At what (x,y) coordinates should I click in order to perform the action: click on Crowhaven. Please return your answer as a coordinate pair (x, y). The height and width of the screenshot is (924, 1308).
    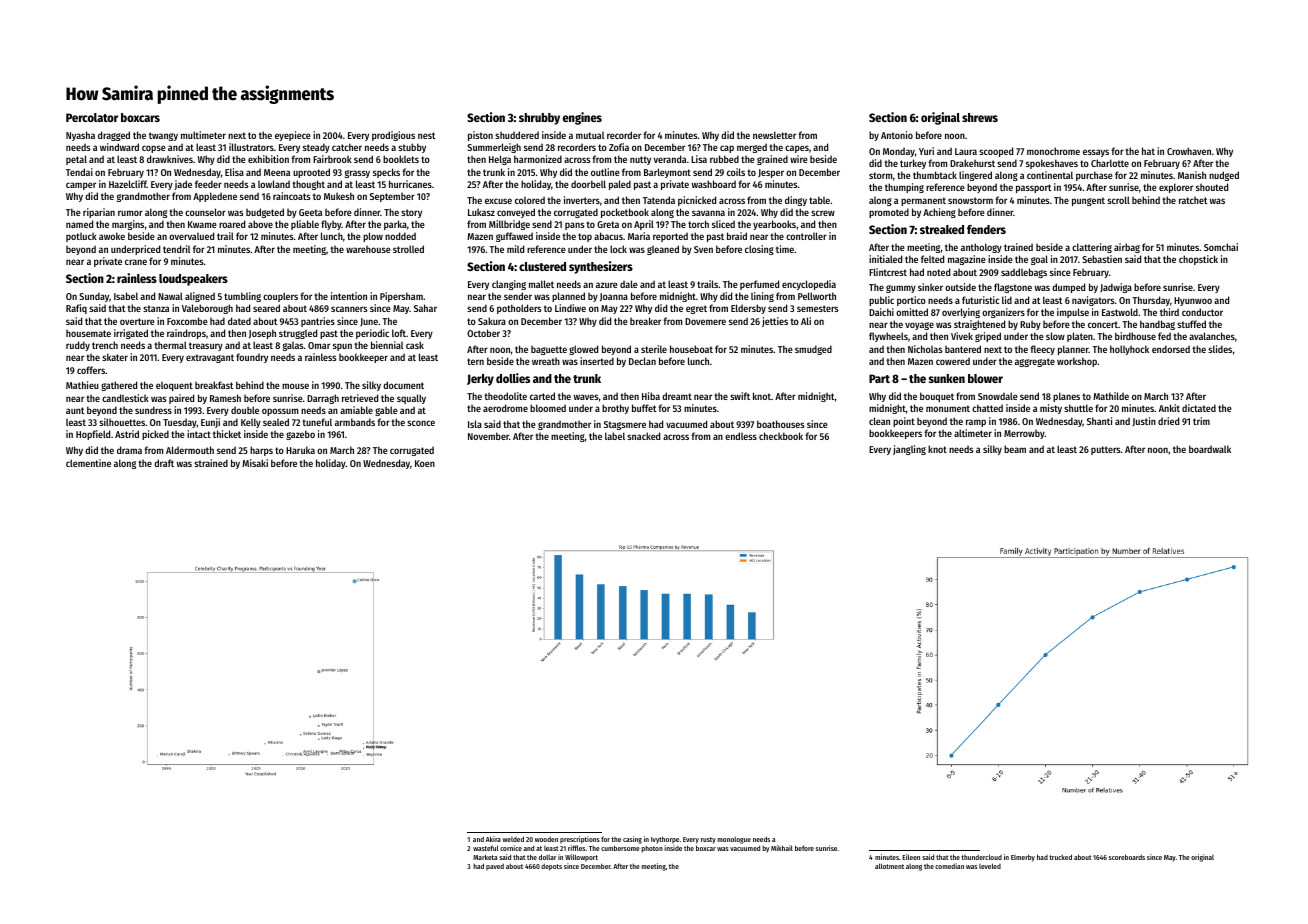
    Looking at the image, I should click on (1189, 151).
